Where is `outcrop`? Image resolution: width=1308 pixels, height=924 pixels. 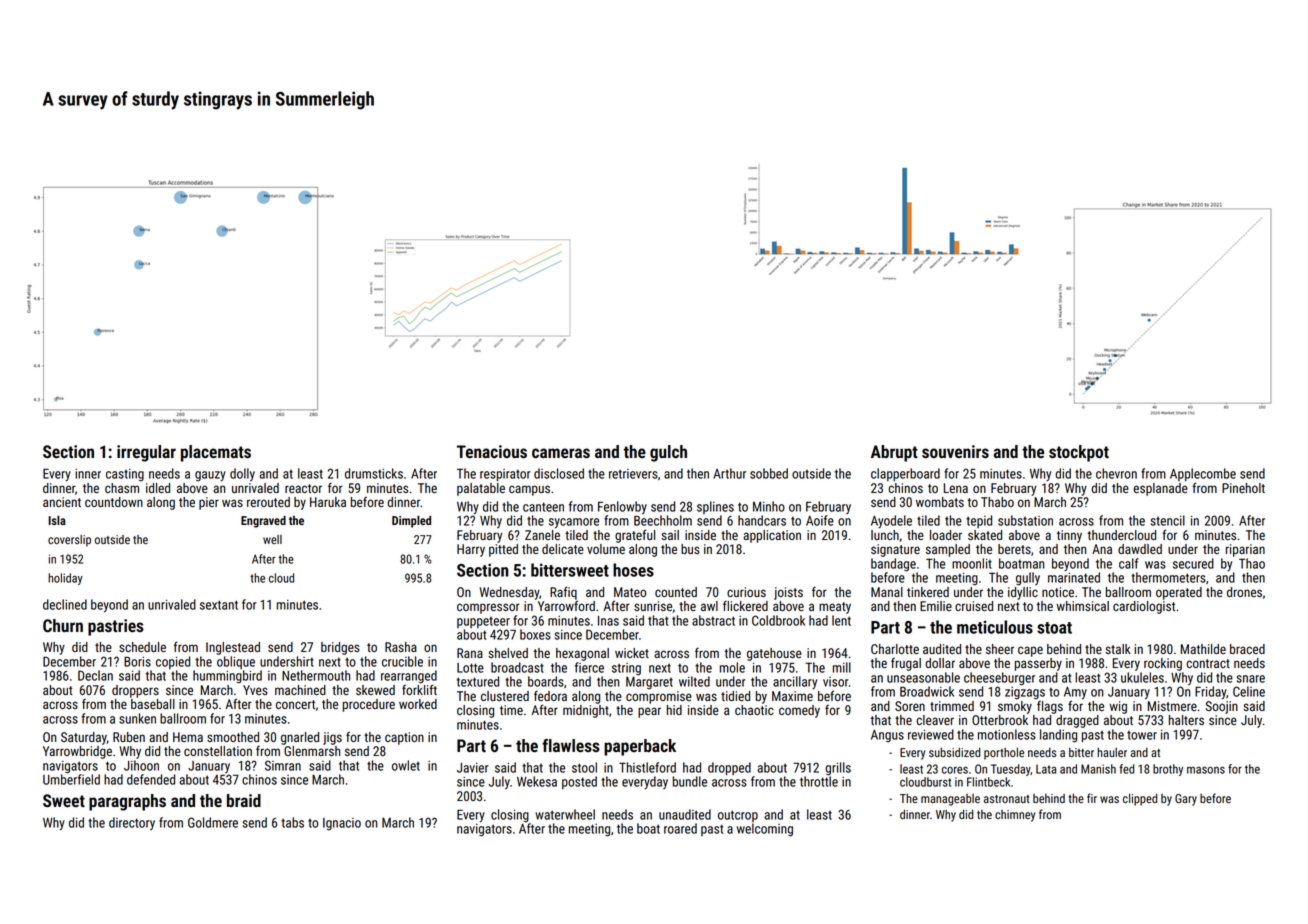 outcrop is located at coordinates (738, 816).
